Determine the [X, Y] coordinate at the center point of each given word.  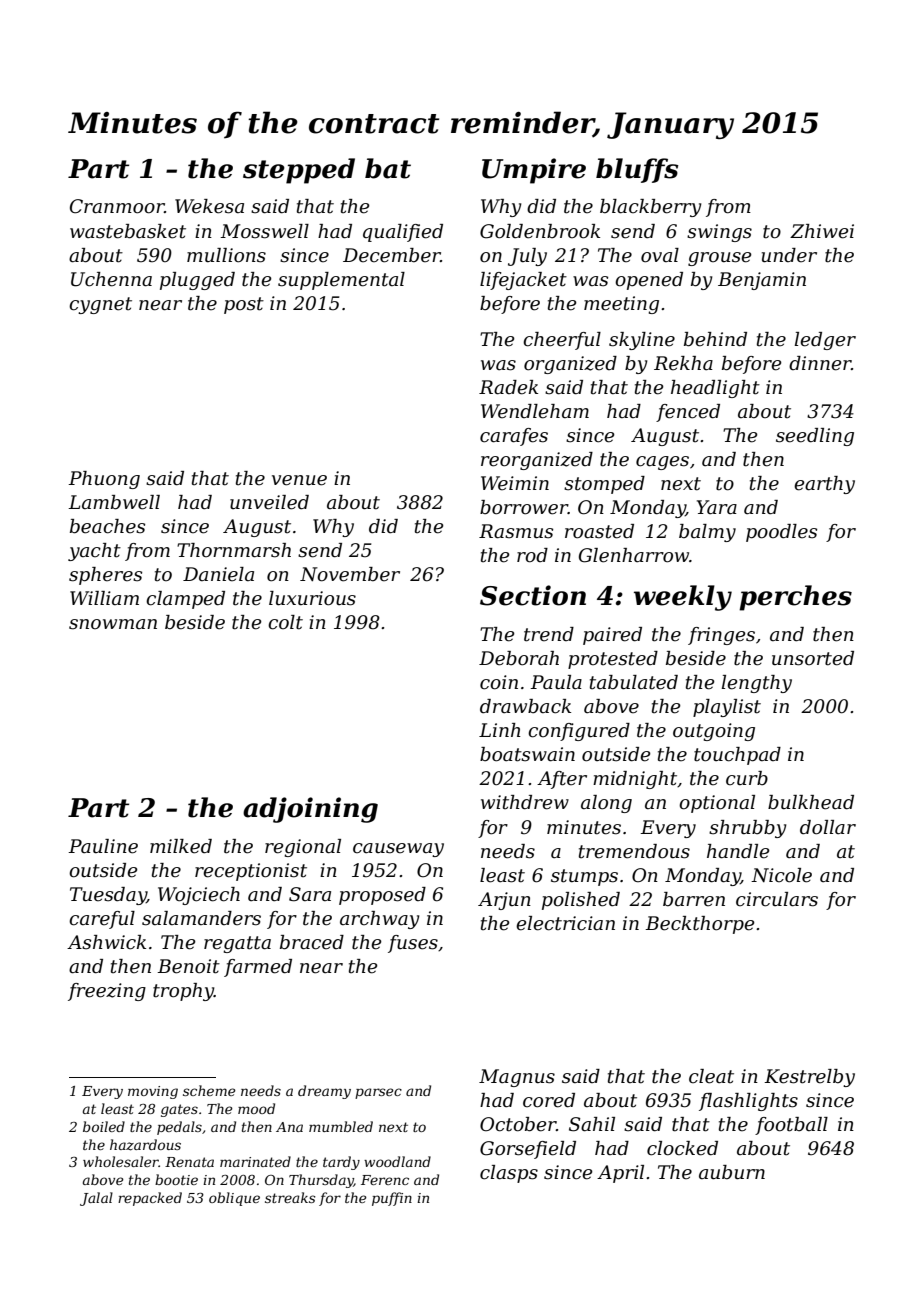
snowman [113, 624]
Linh [500, 730]
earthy [824, 485]
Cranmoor [117, 206]
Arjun [504, 901]
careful [102, 920]
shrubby [748, 829]
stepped [299, 171]
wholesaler [121, 1161]
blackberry [651, 208]
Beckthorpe [700, 925]
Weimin [515, 483]
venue [299, 480]
